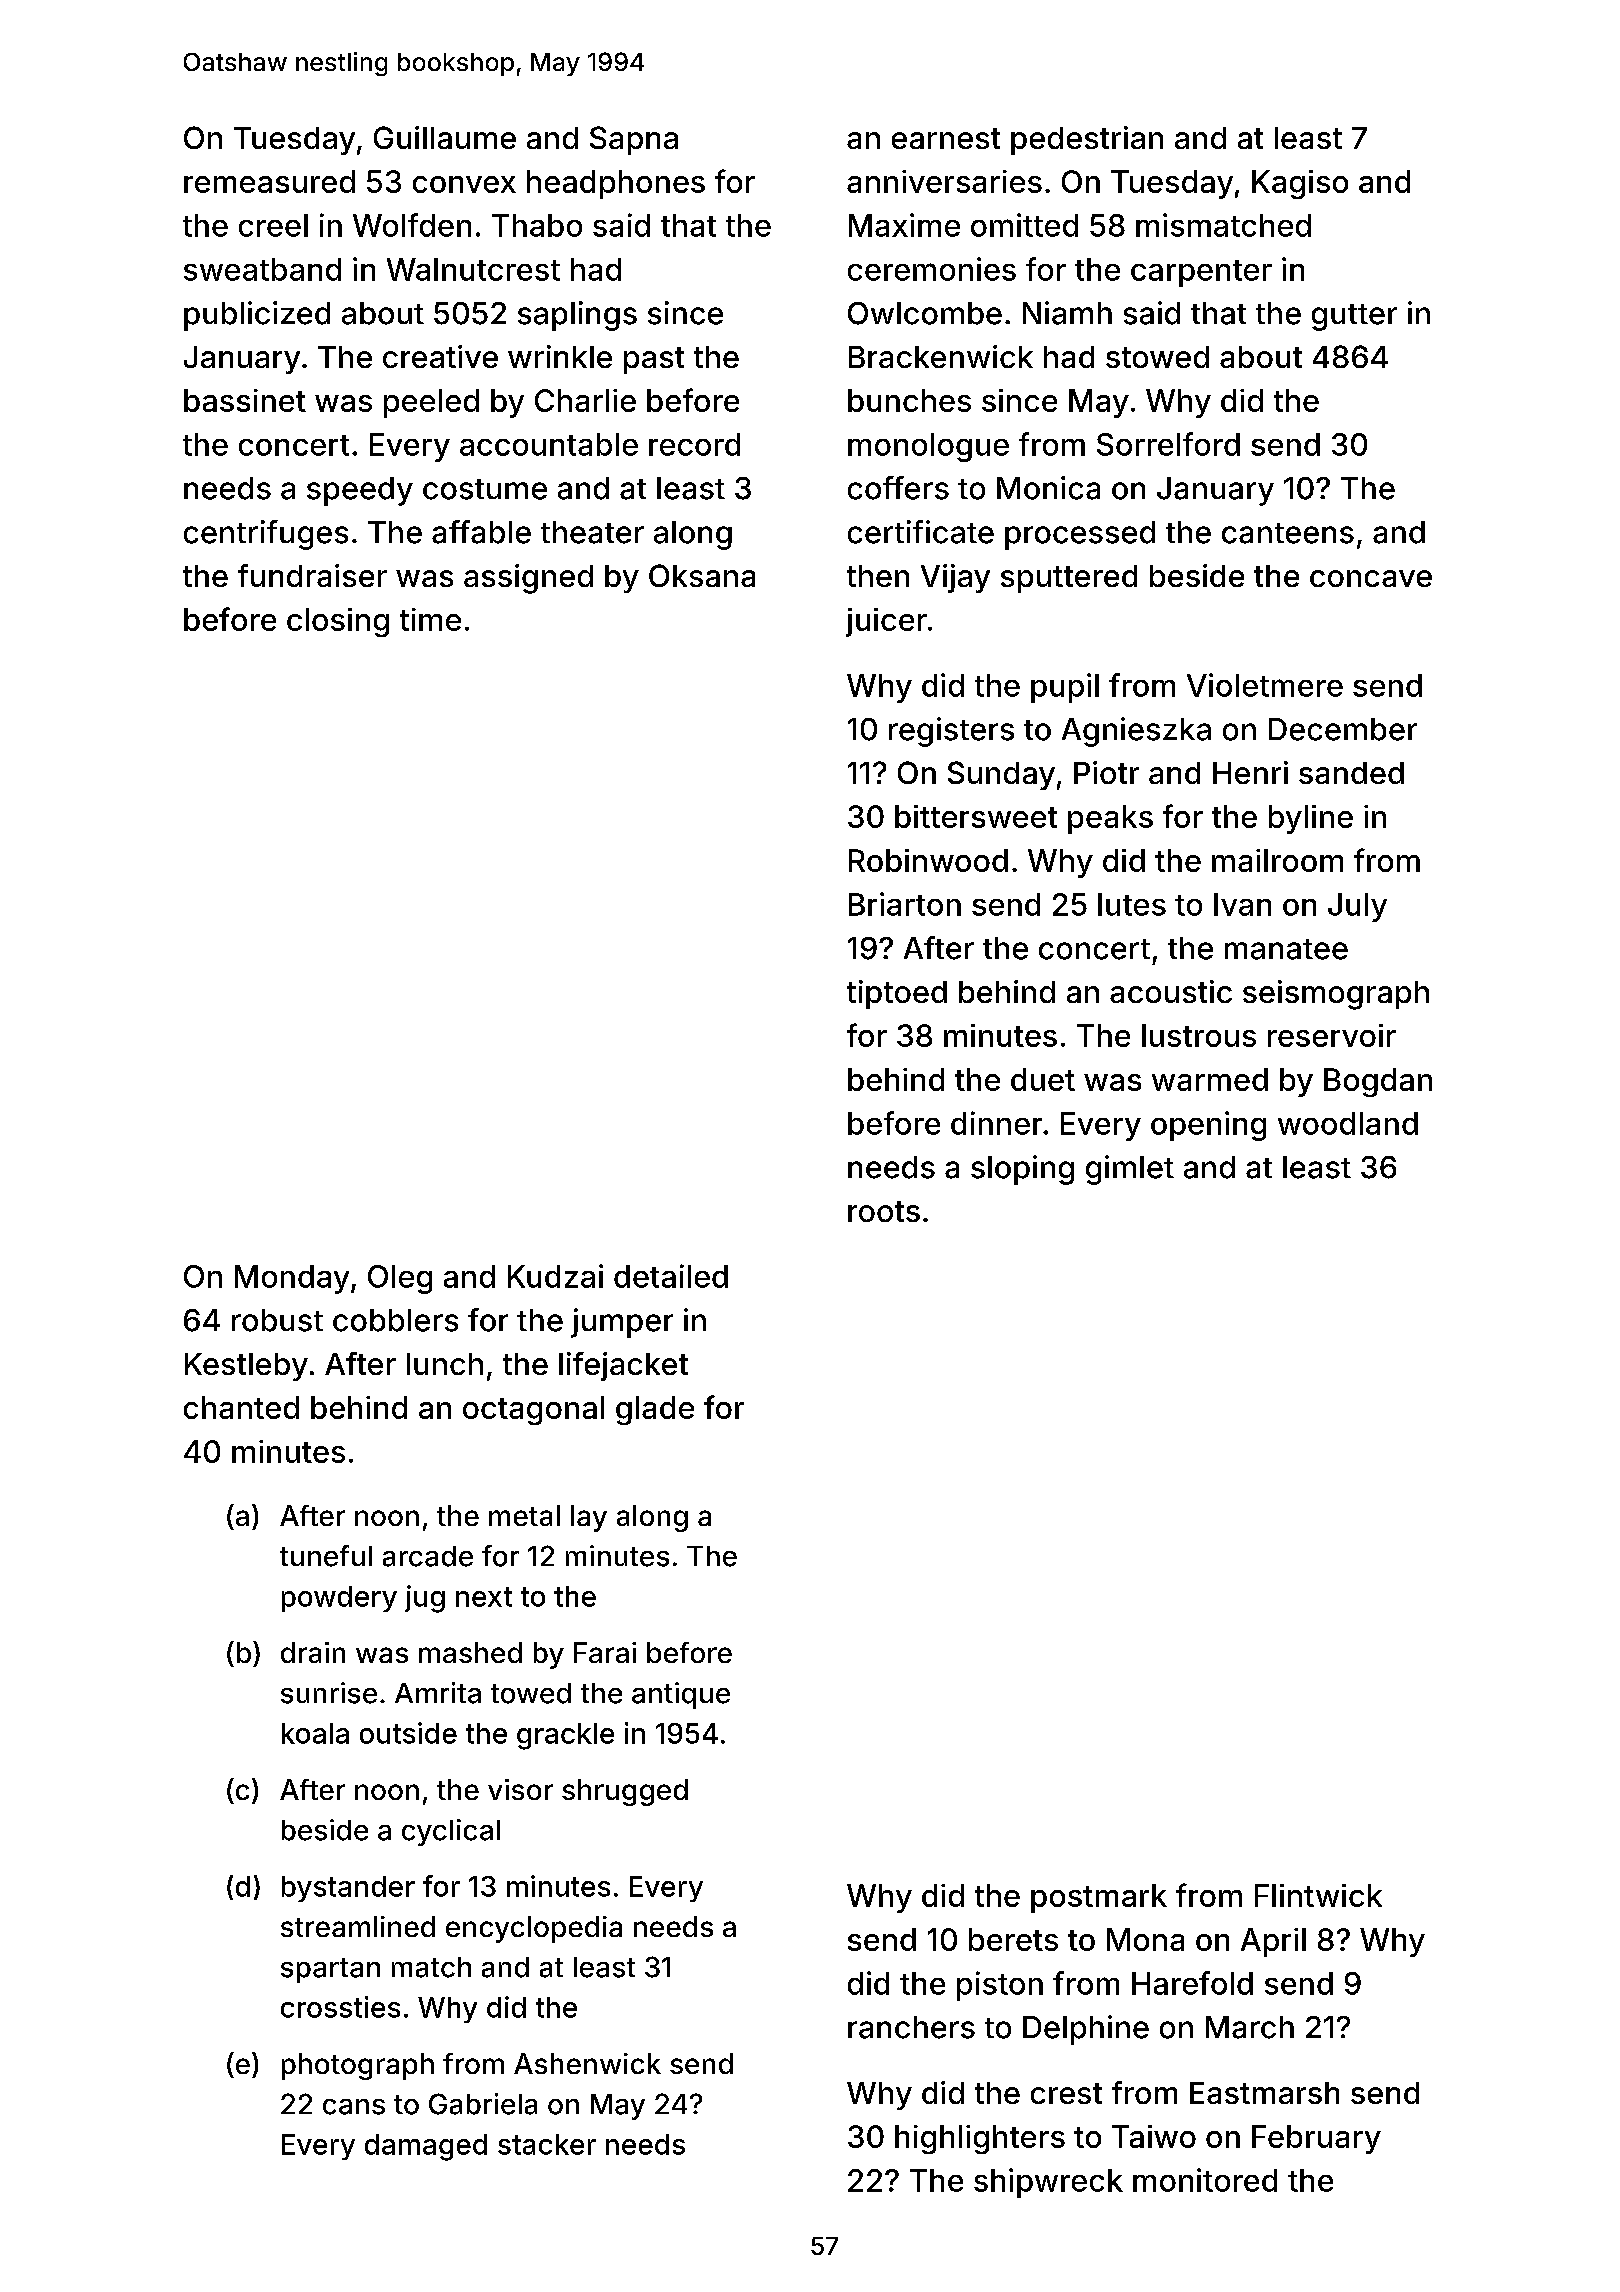  What do you see at coordinates (330, 1970) in the document?
I see `spartan` at bounding box center [330, 1970].
